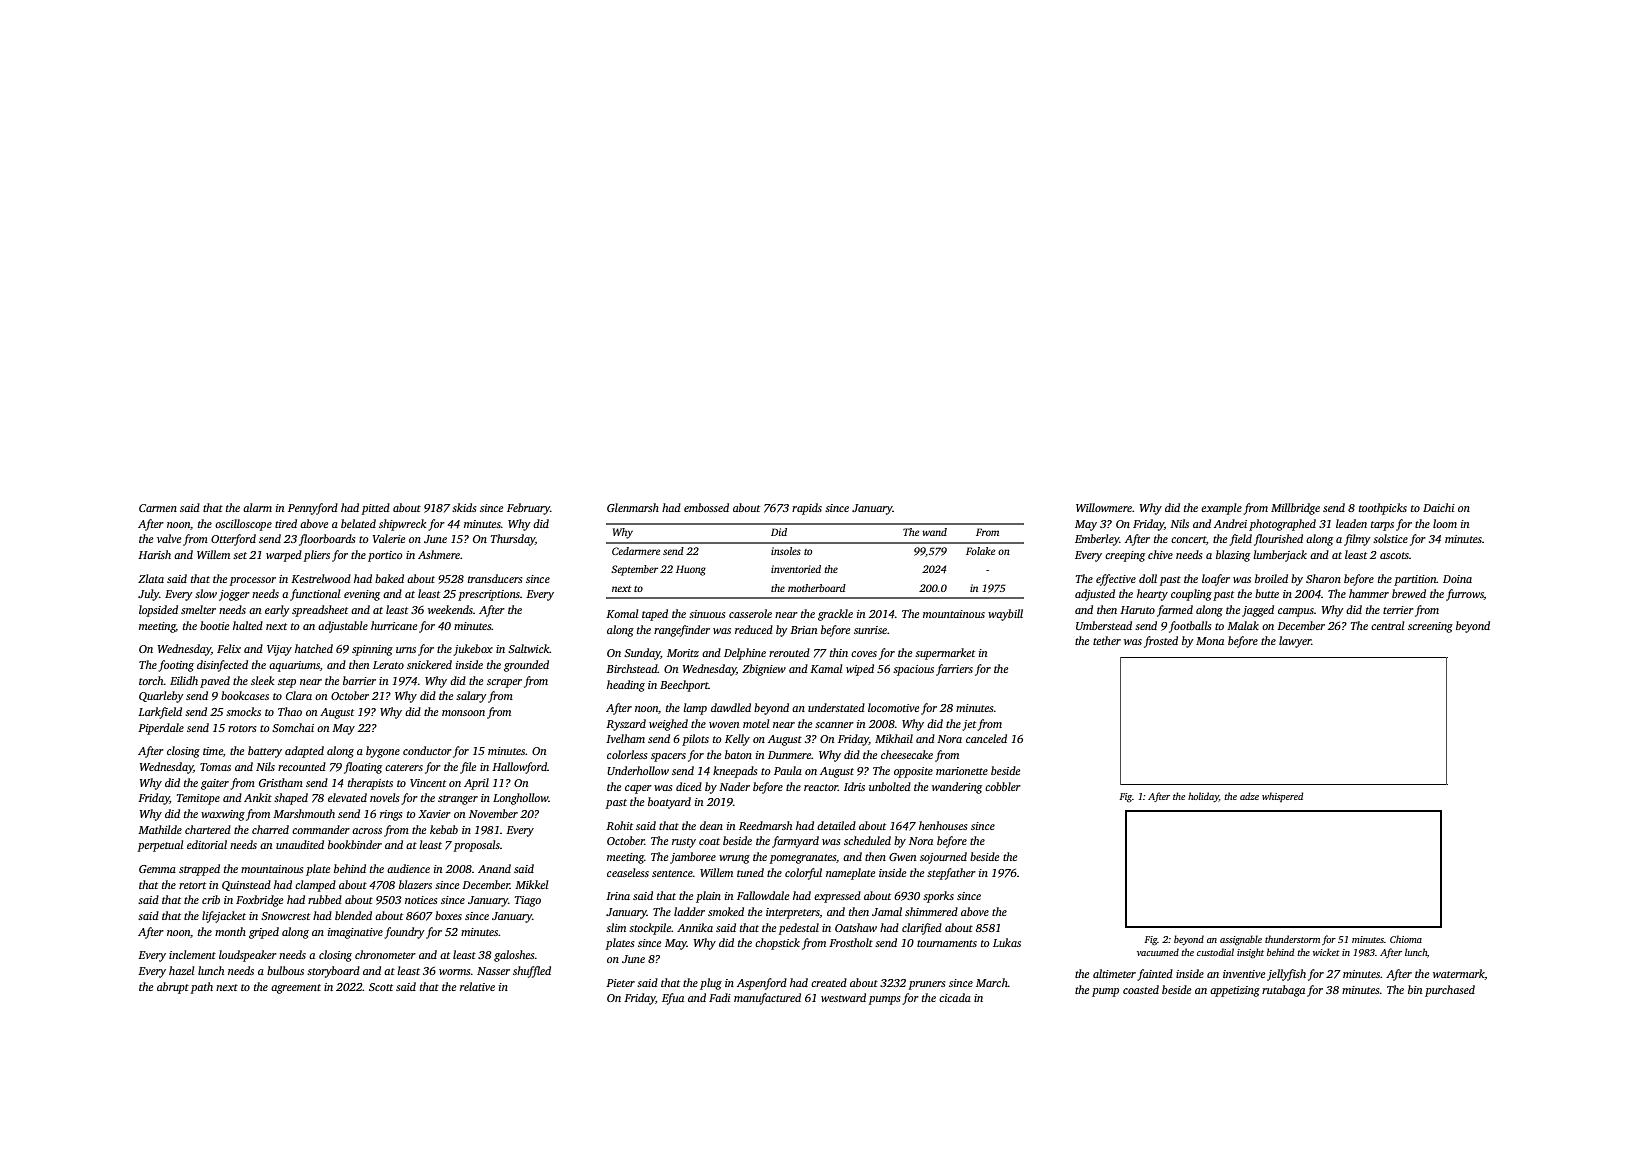 The width and height of the document is (1631, 1153). Describe the element at coordinates (1003, 786) in the document. I see `cobbler` at that location.
